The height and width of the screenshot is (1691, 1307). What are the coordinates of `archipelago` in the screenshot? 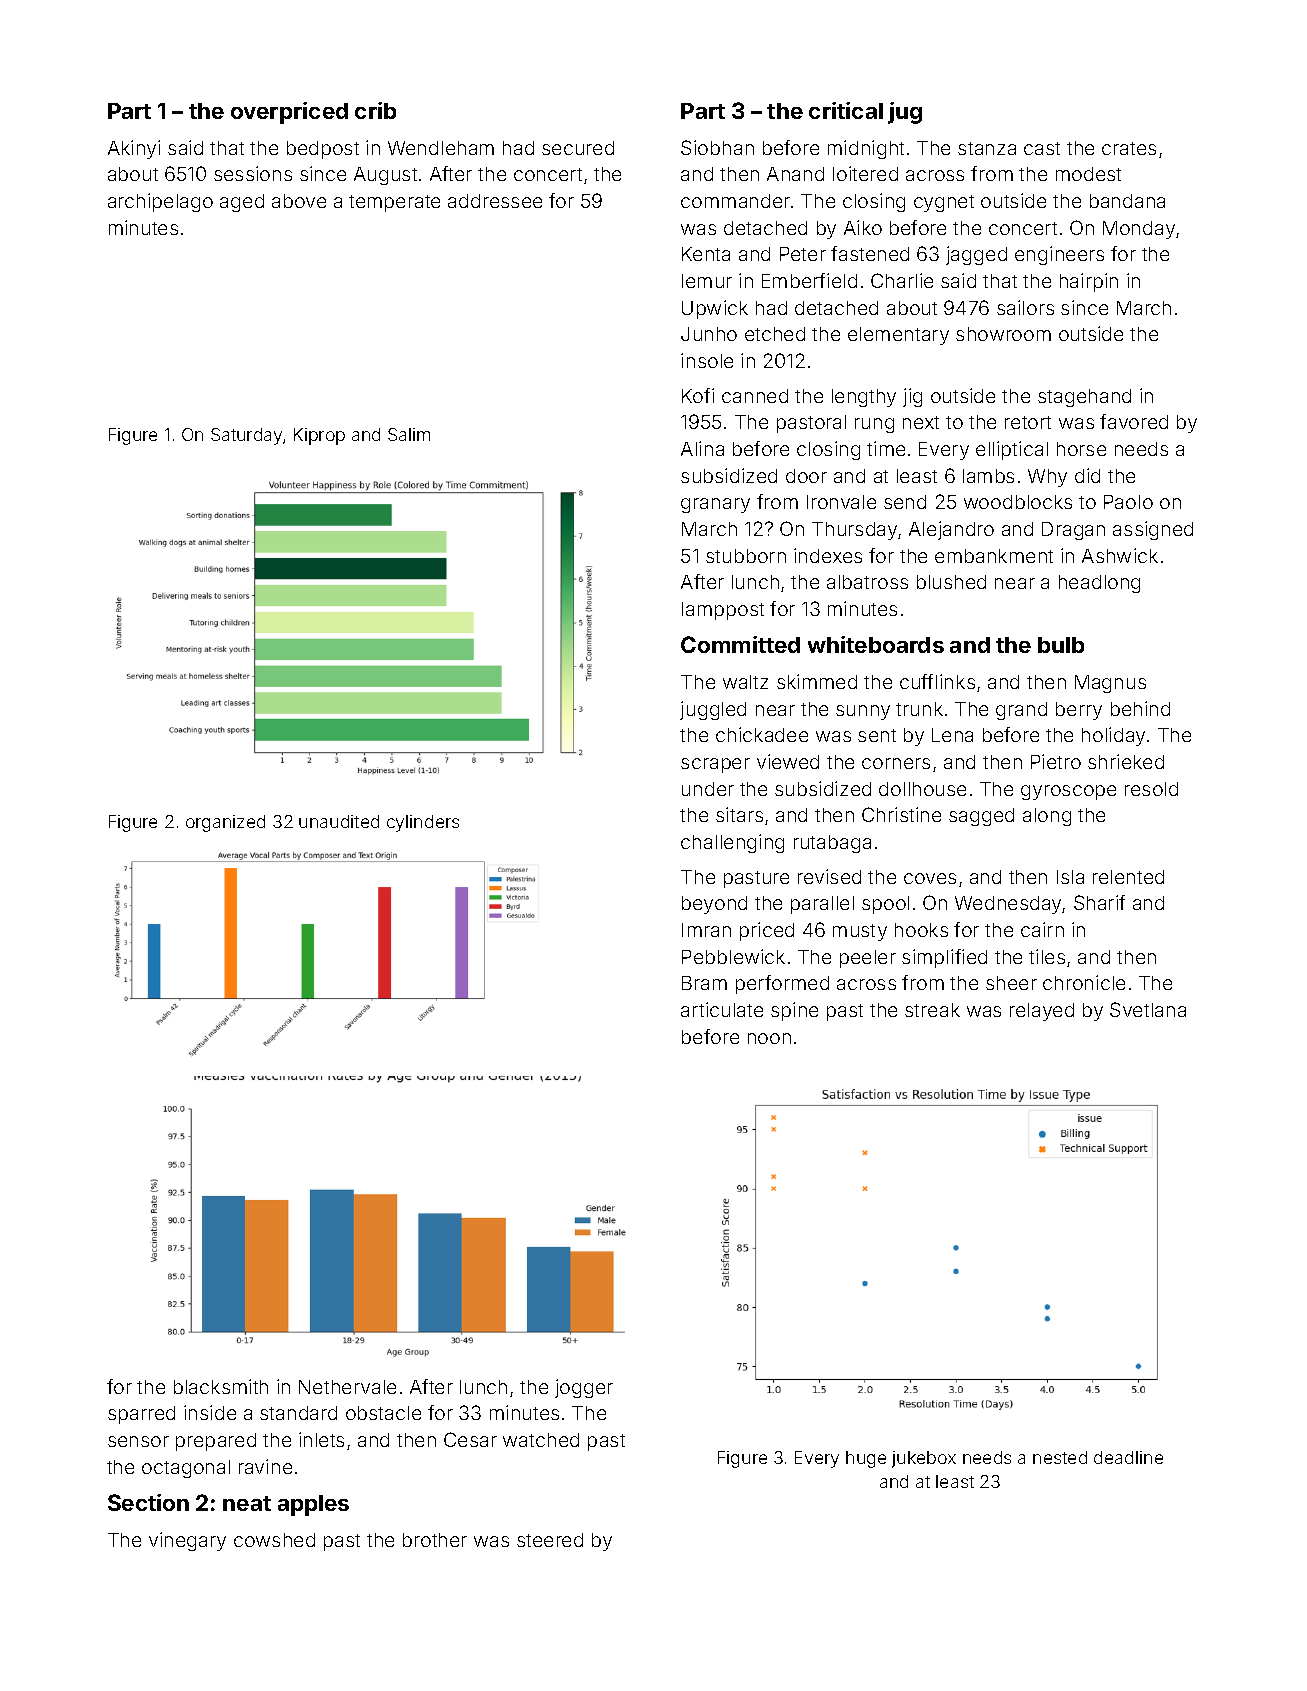 It's located at (160, 202).
